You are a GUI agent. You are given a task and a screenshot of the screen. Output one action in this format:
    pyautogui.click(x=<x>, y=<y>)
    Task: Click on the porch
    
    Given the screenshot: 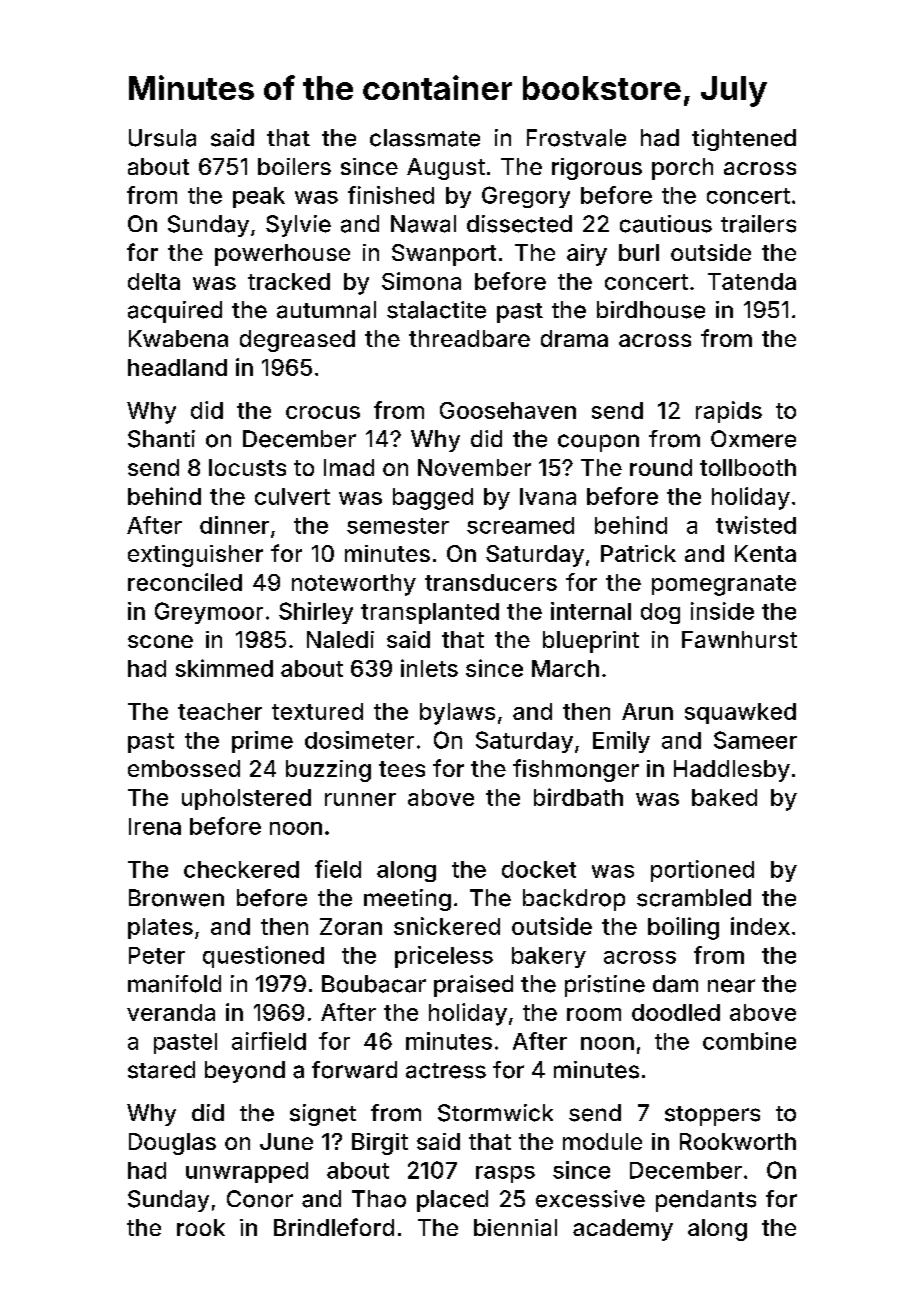 What is the action you would take?
    pyautogui.click(x=682, y=169)
